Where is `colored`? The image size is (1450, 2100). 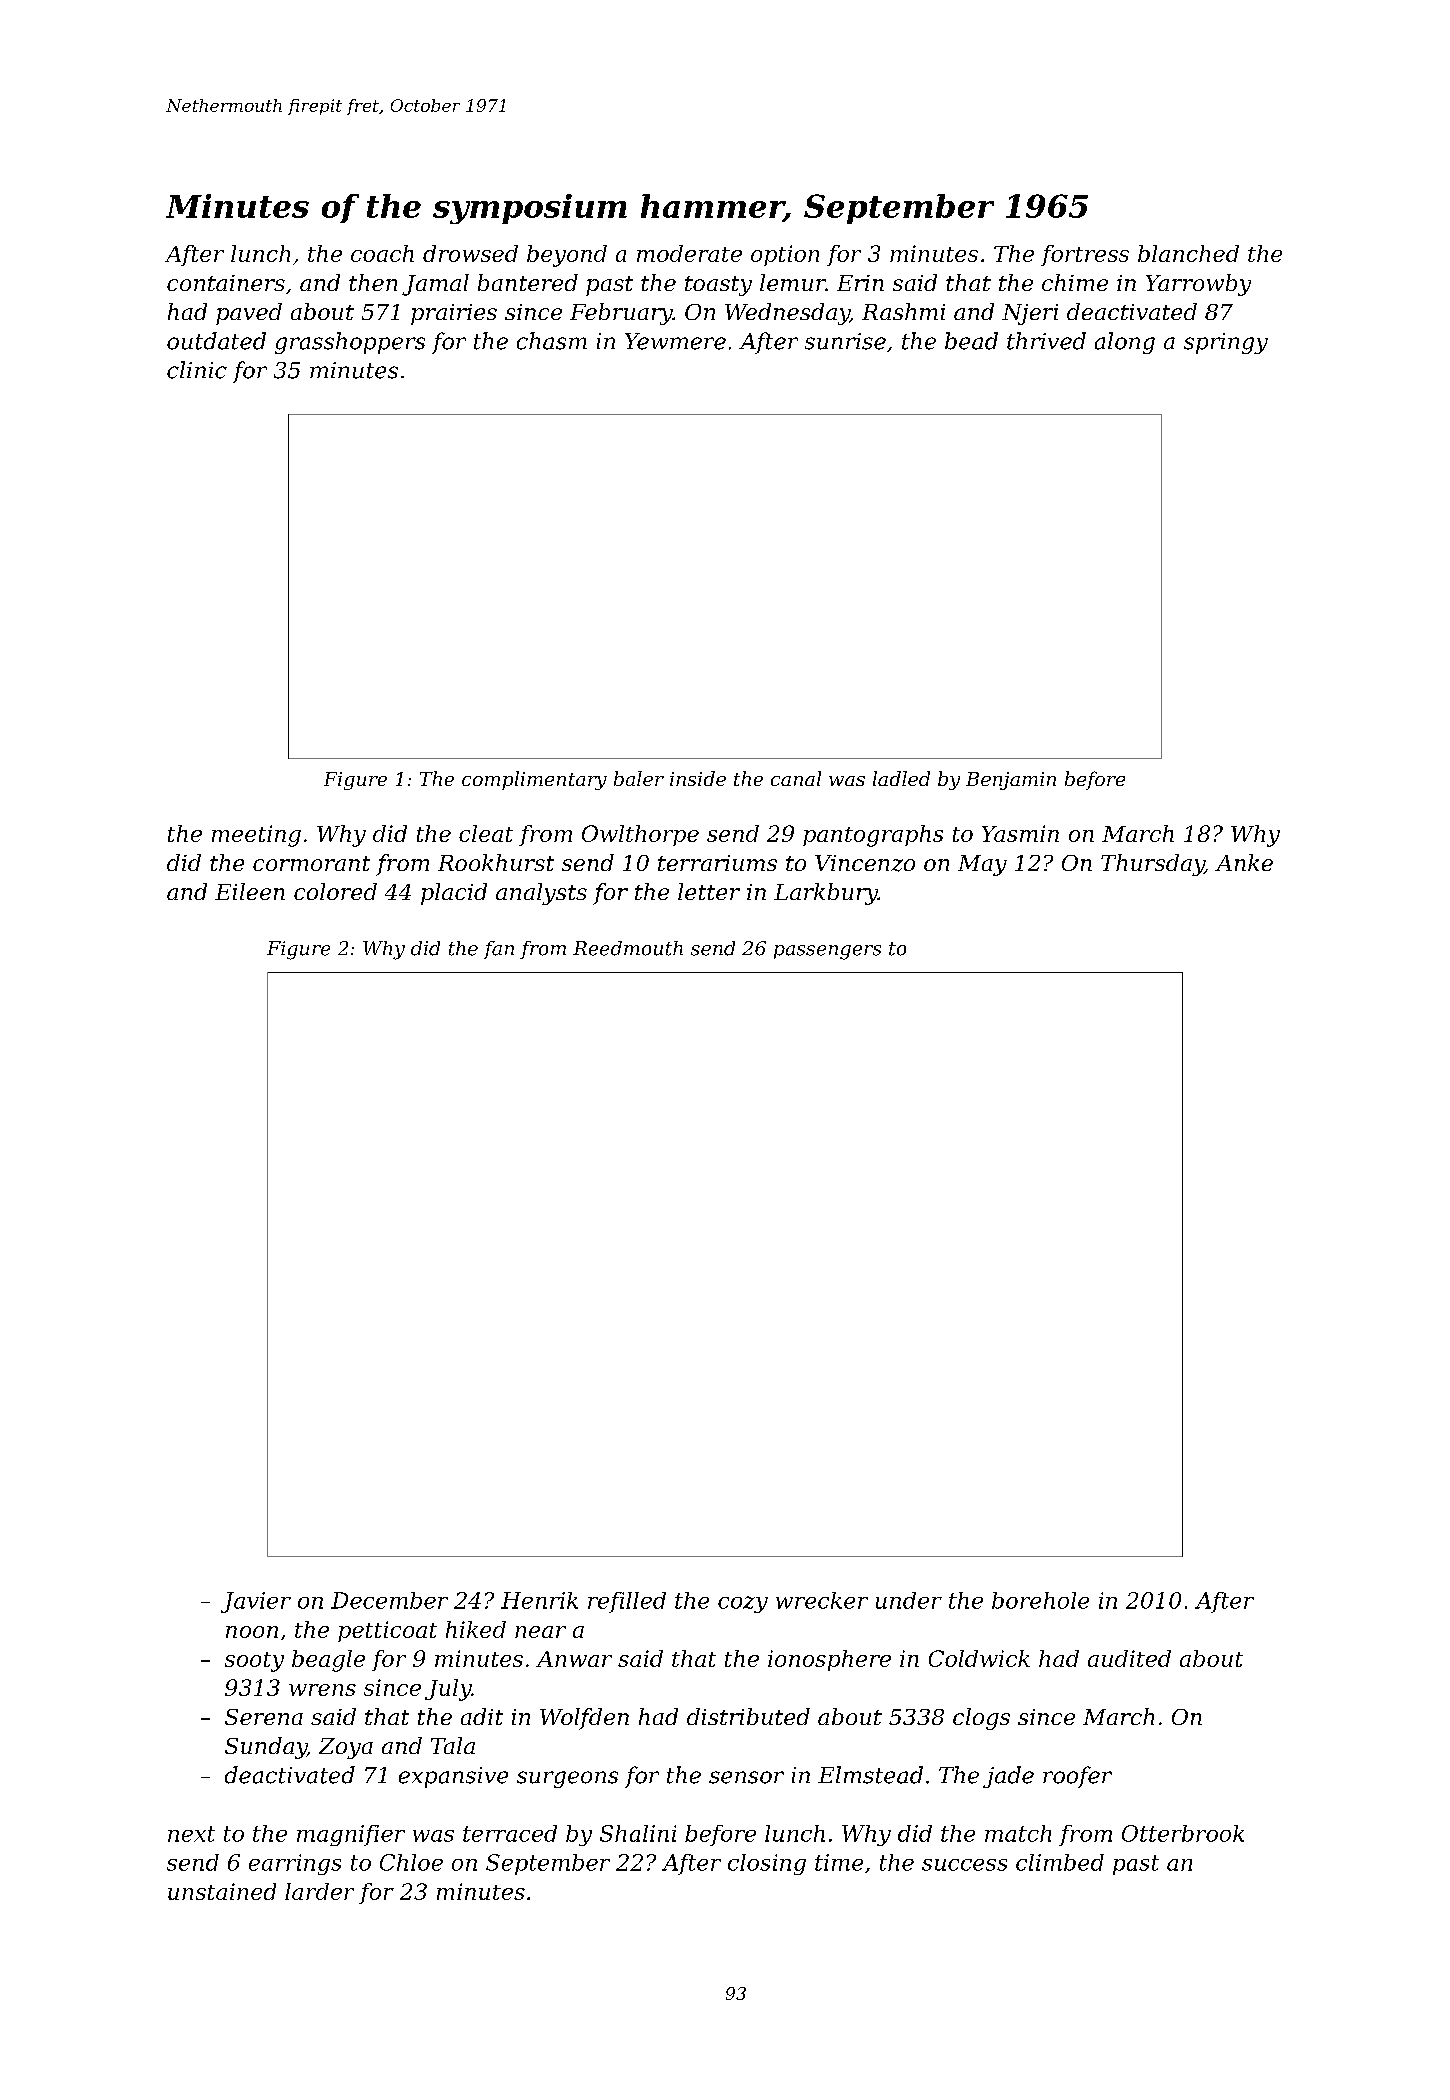 colored is located at coordinates (335, 891).
